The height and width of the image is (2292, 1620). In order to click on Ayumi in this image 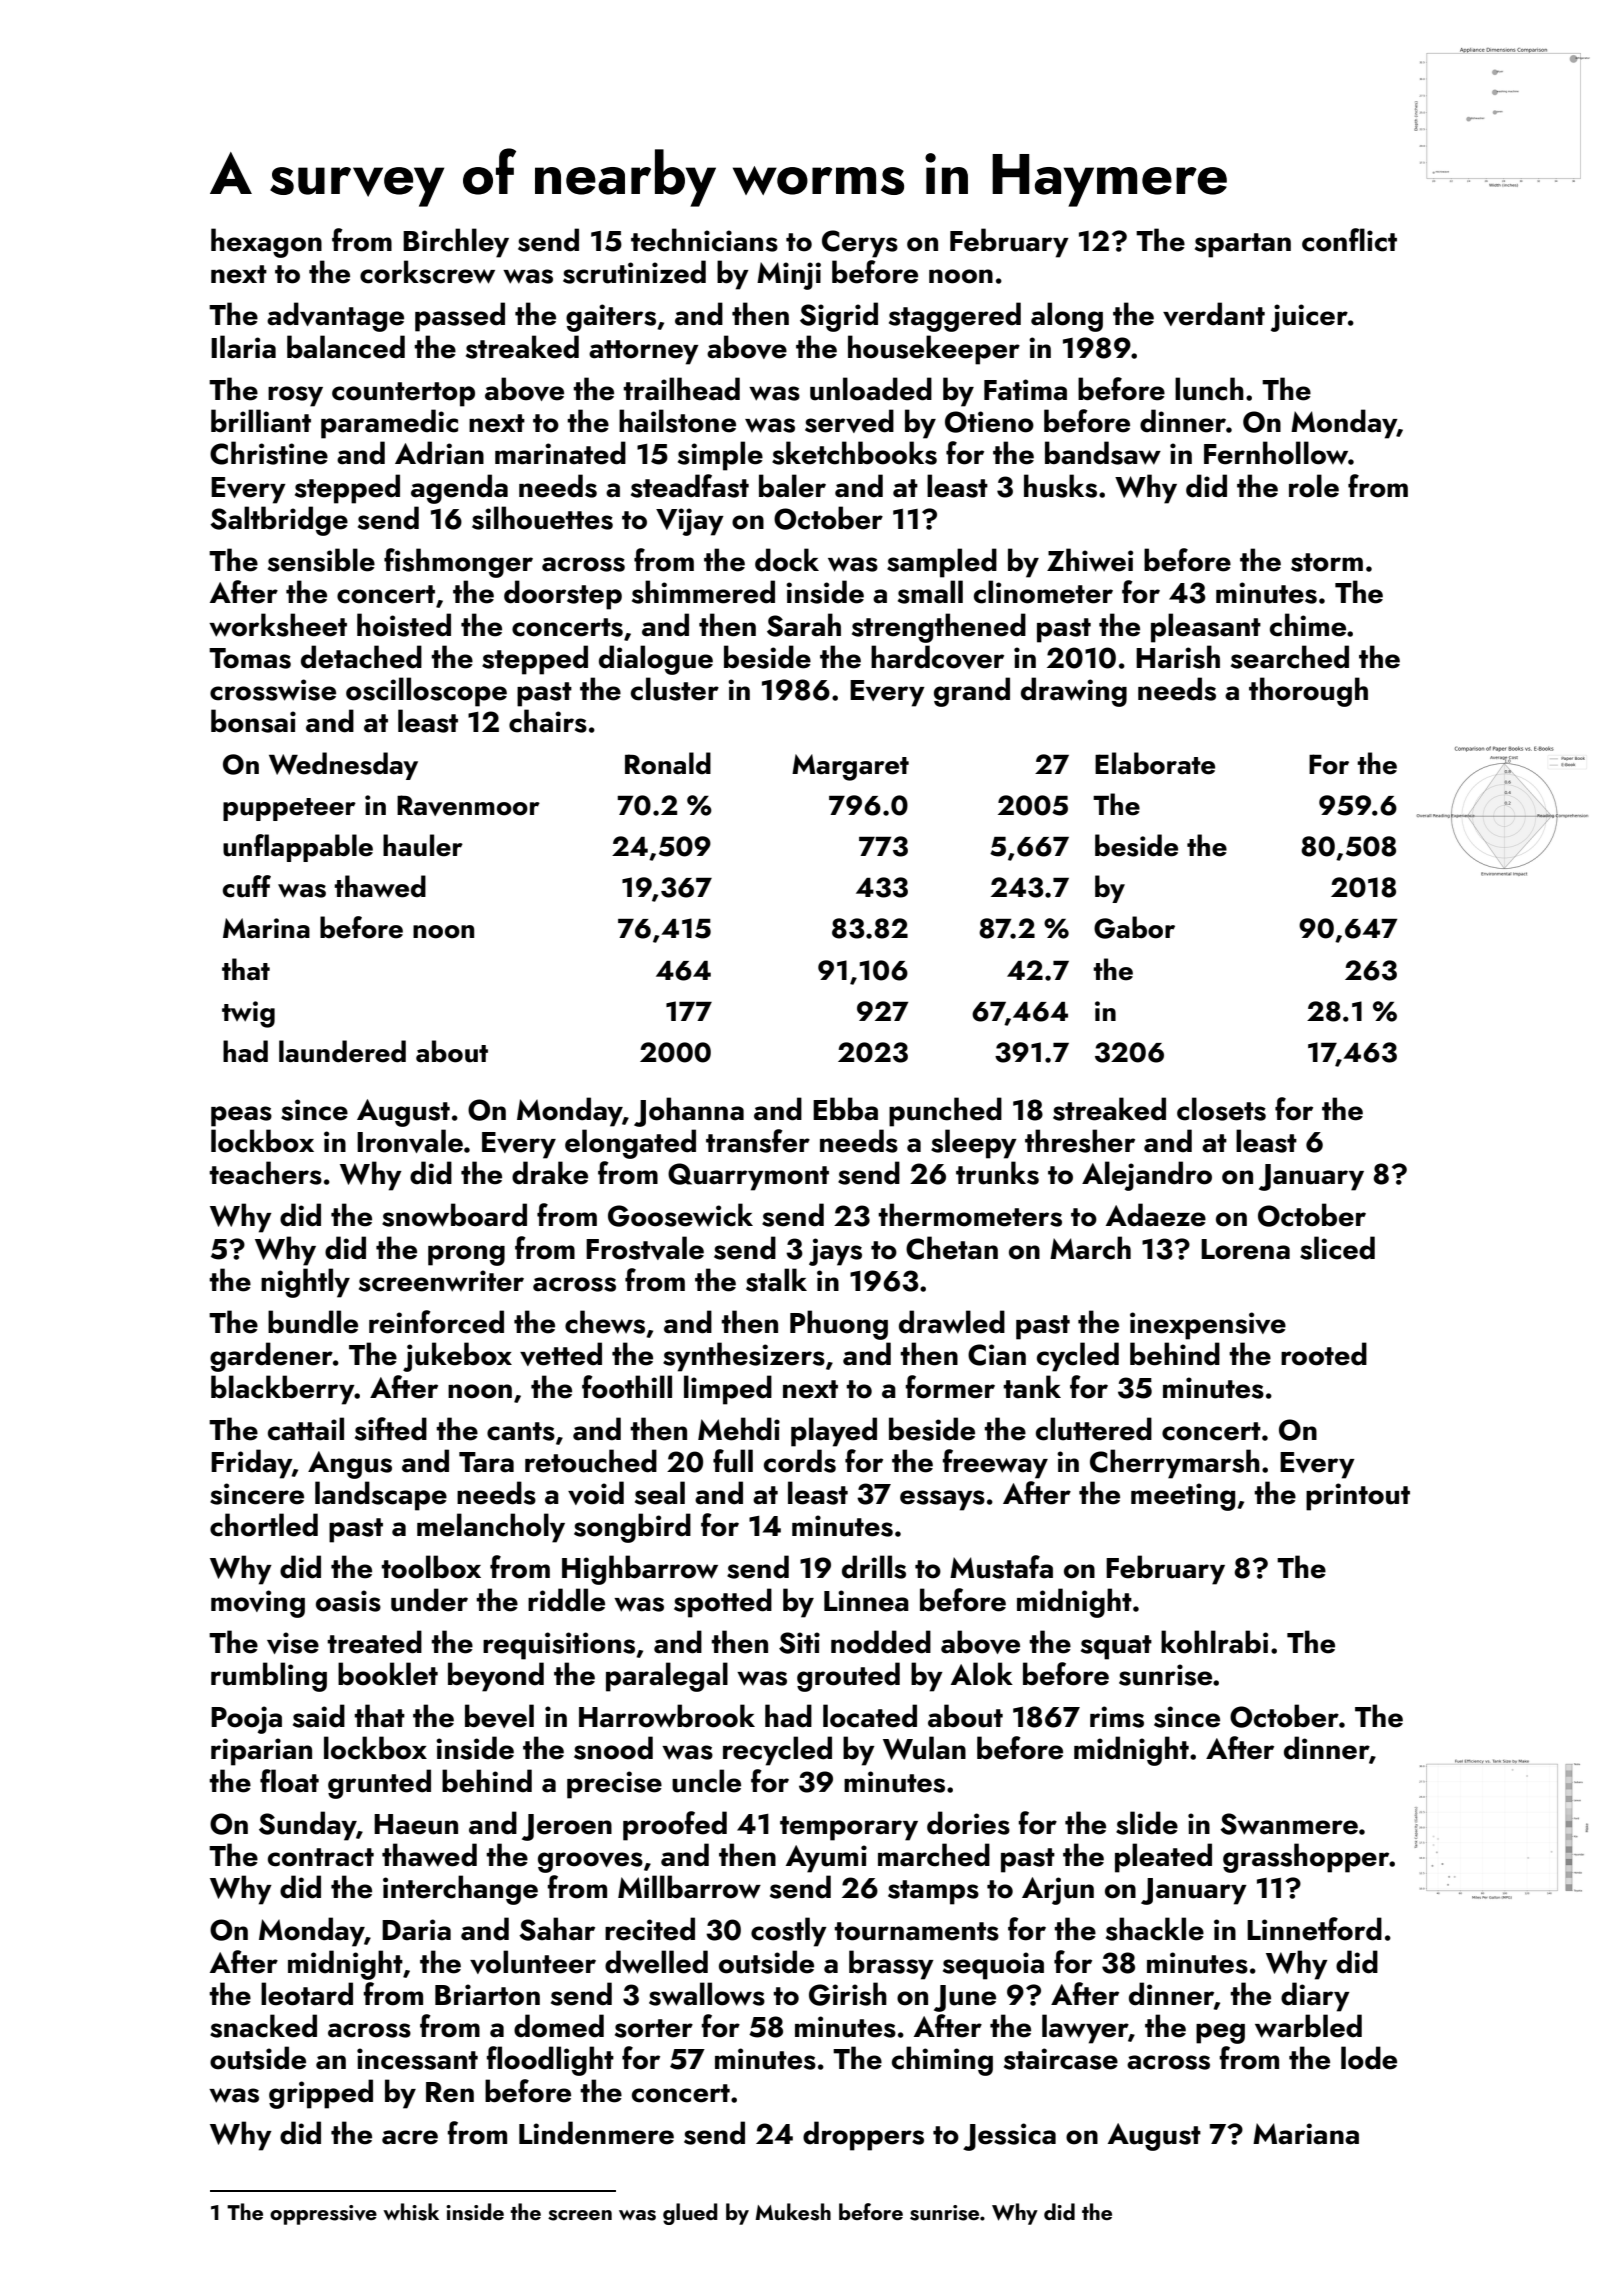, I will do `click(826, 1859)`.
